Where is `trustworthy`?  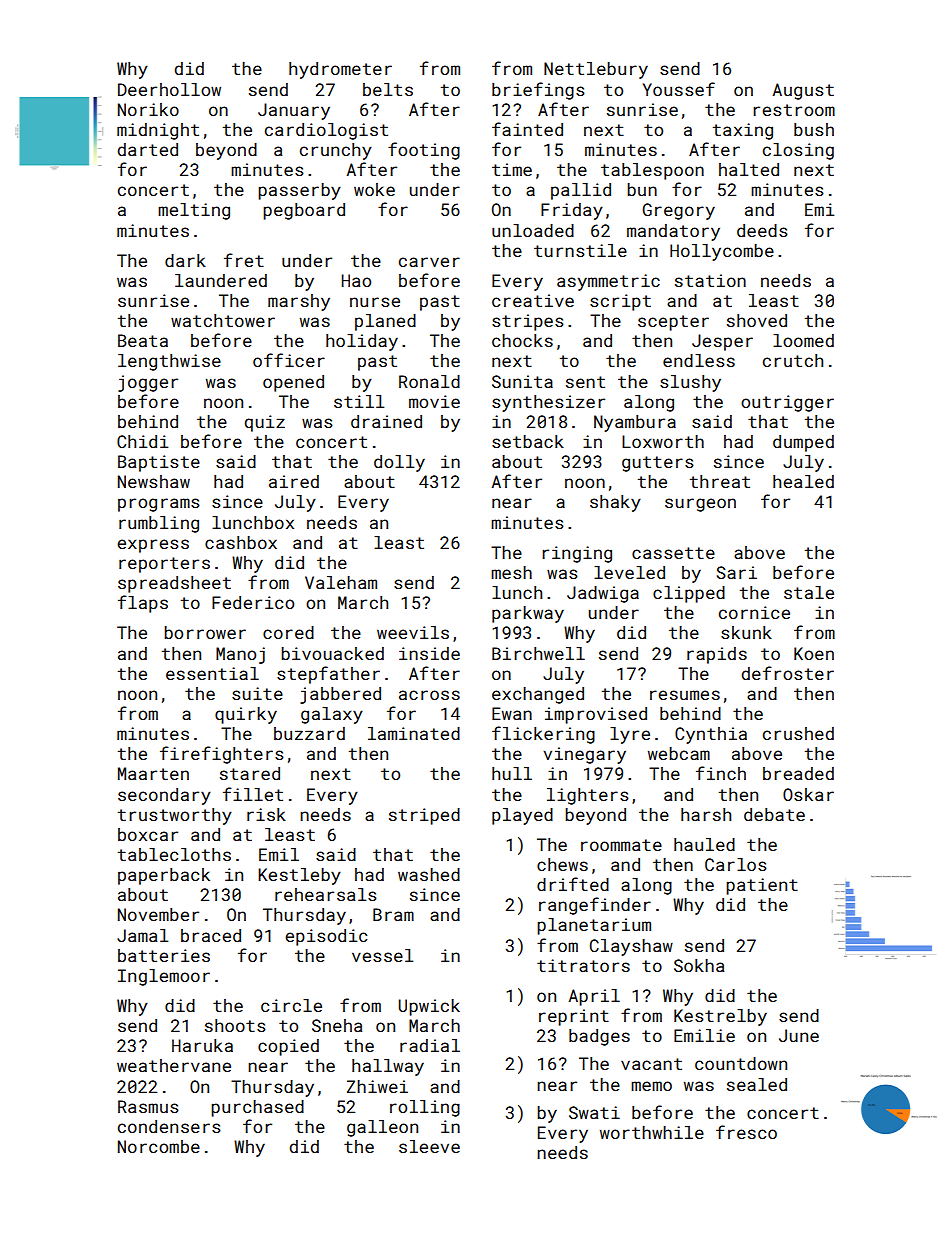
trustworthy is located at coordinates (175, 816).
